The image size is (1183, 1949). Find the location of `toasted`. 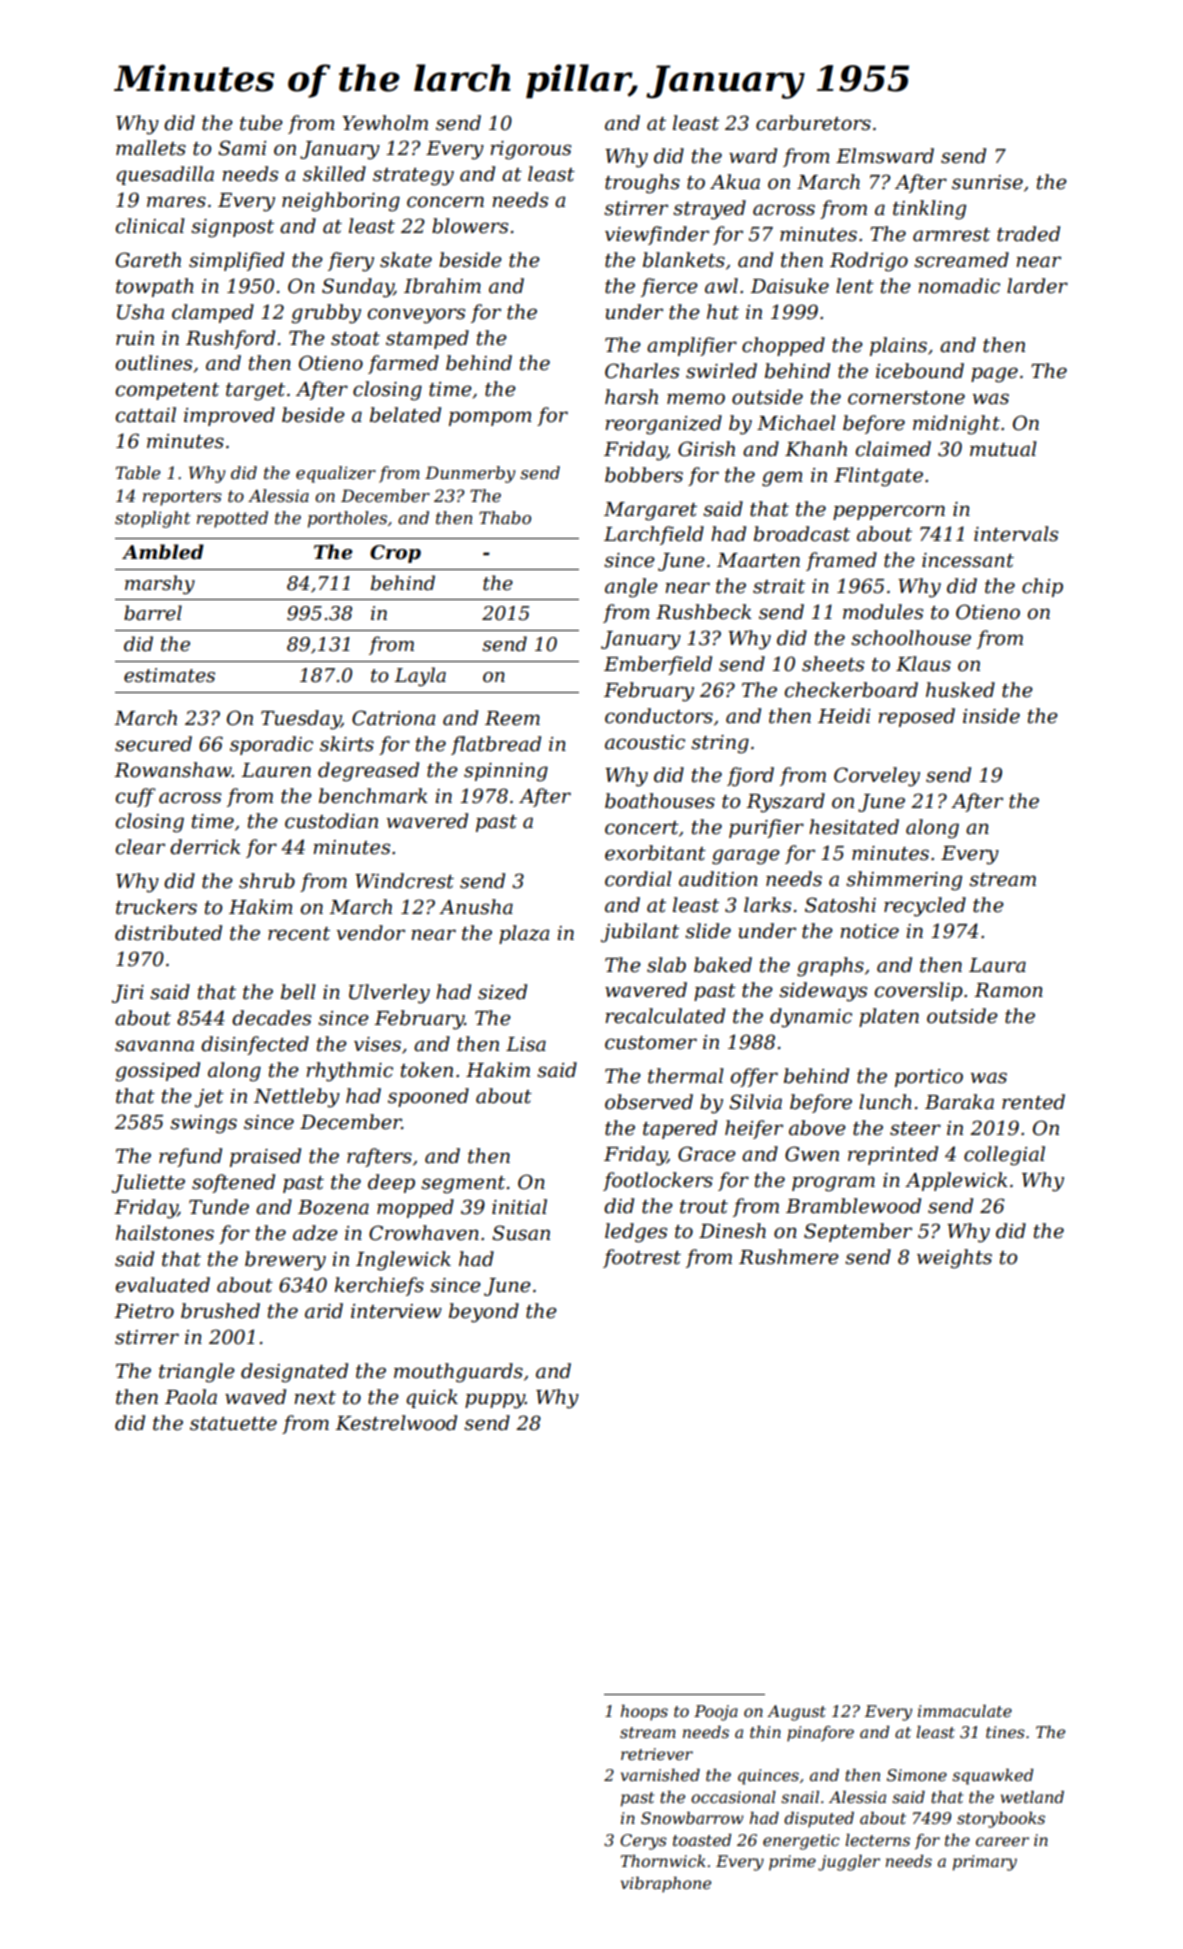

toasted is located at coordinates (702, 1840).
